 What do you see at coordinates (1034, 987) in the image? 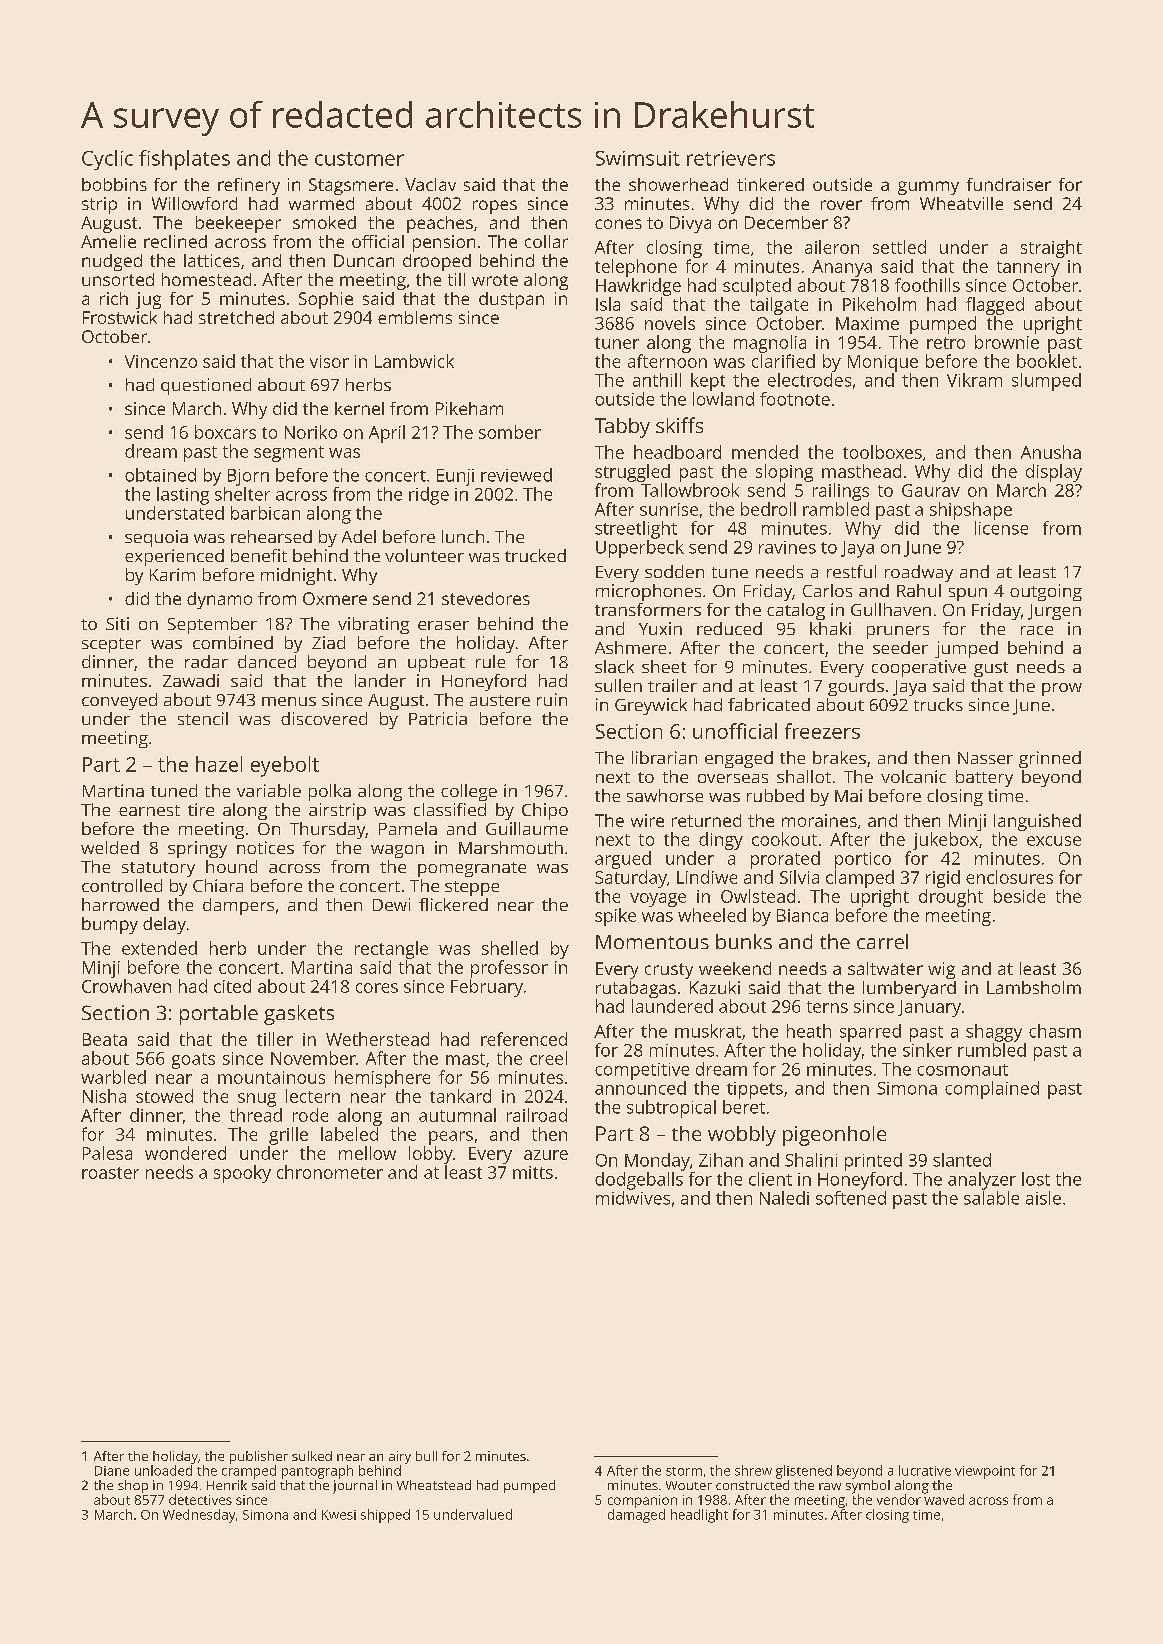
I see `Lambsholm` at bounding box center [1034, 987].
